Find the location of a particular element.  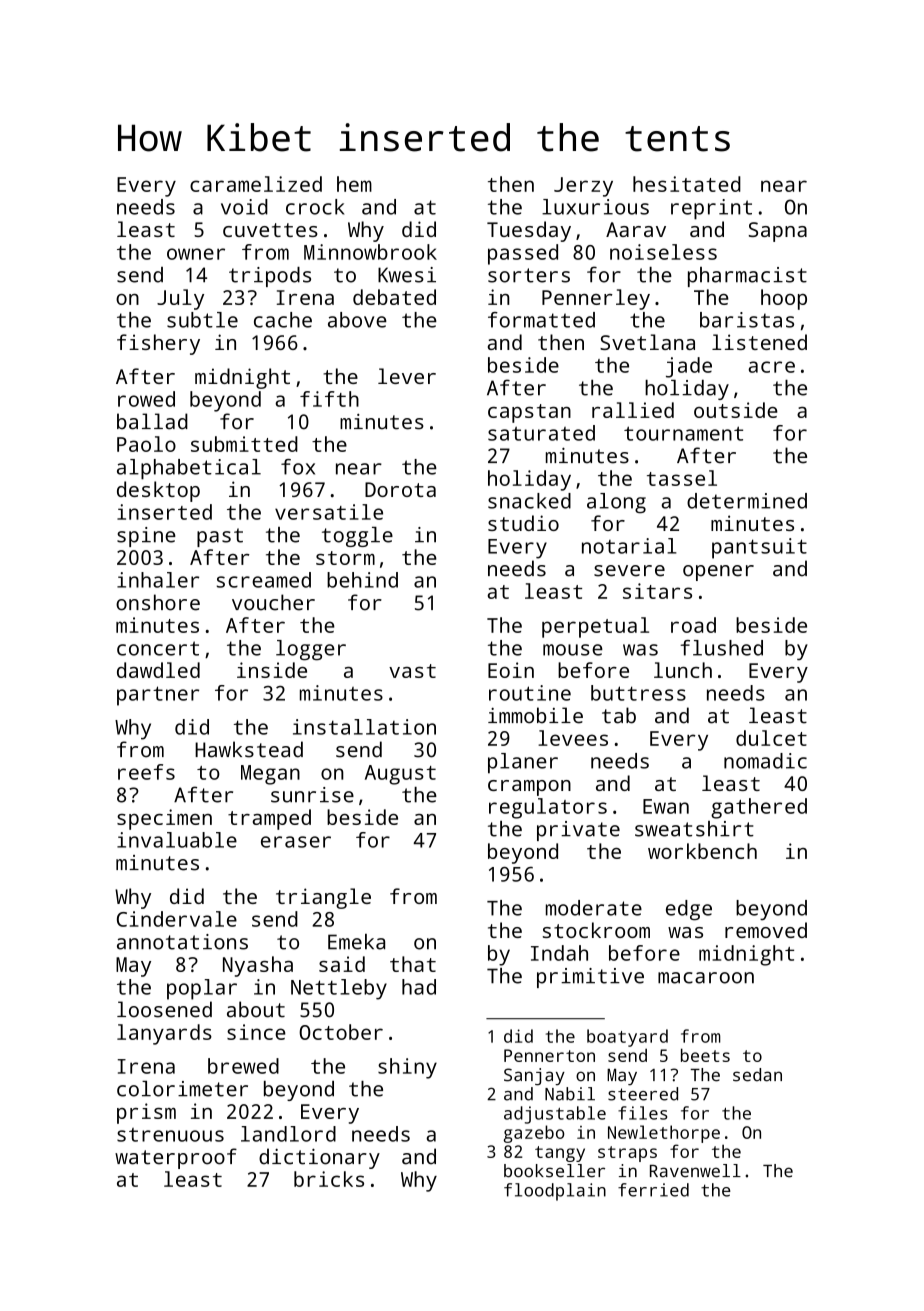

owner is located at coordinates (196, 254).
